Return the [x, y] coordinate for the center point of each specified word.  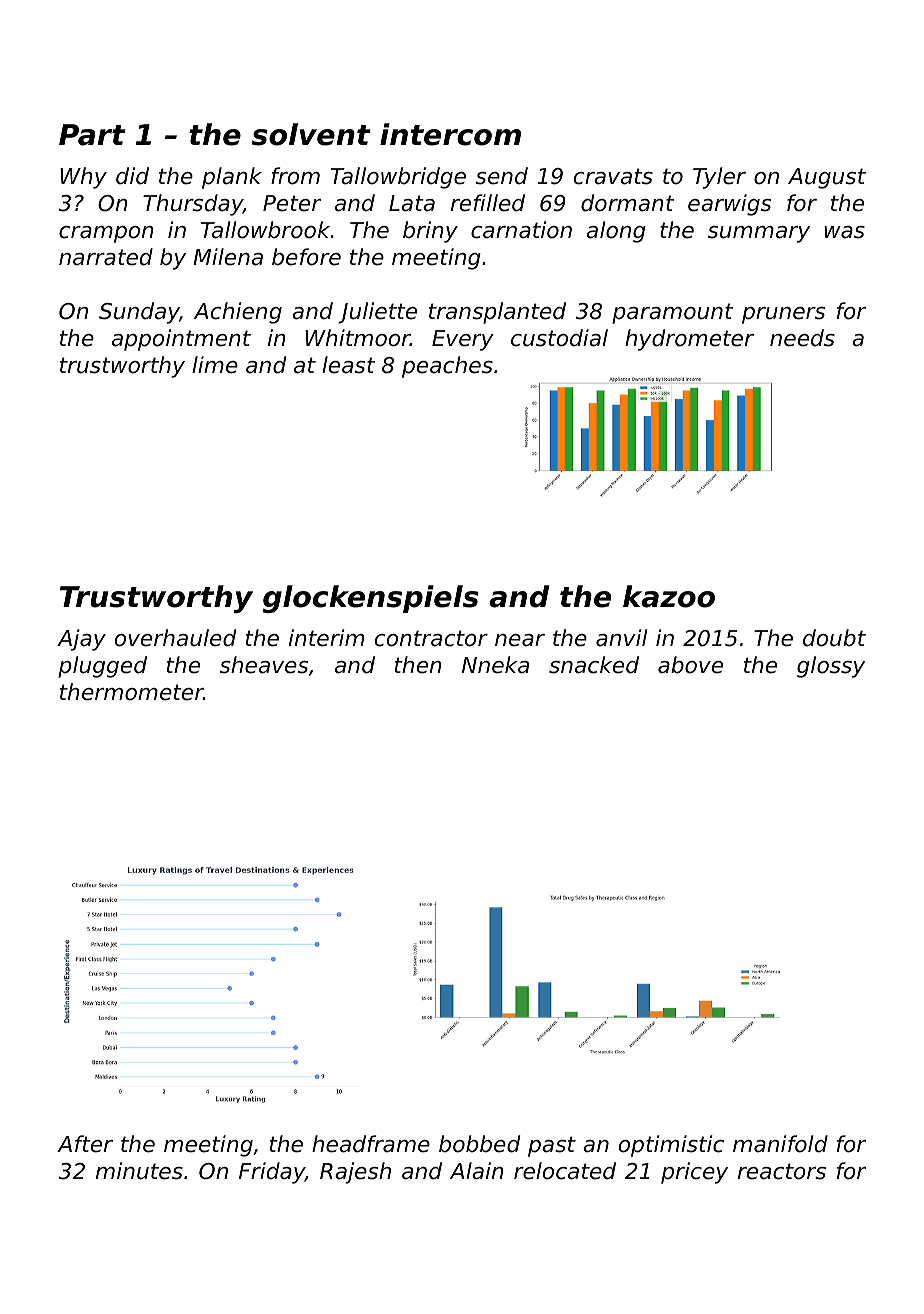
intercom [450, 134]
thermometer [131, 692]
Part [92, 135]
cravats [613, 176]
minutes [139, 1171]
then [418, 665]
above [690, 665]
